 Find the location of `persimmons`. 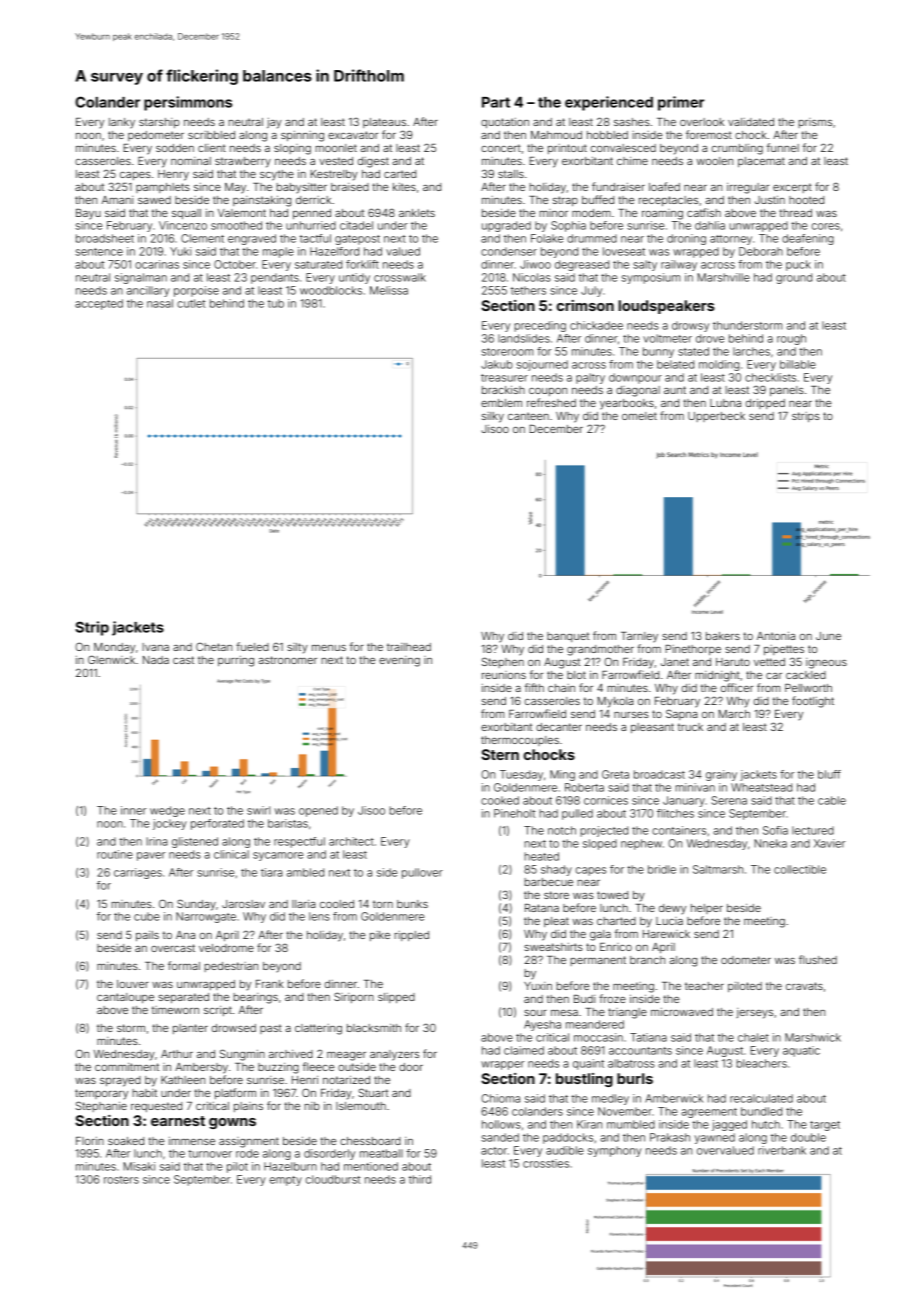

persimmons is located at coordinates (188, 103).
